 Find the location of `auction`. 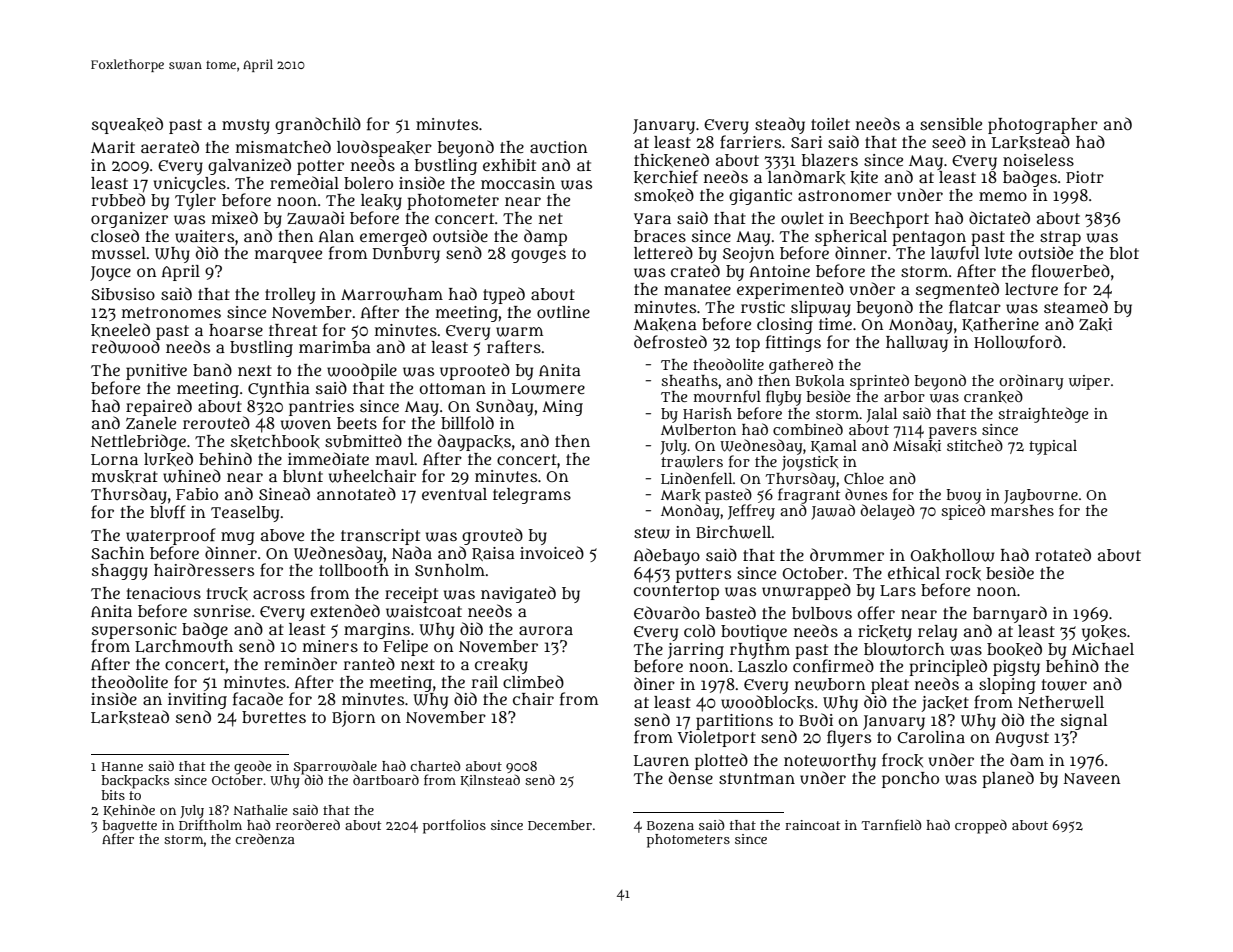

auction is located at coordinates (559, 147).
